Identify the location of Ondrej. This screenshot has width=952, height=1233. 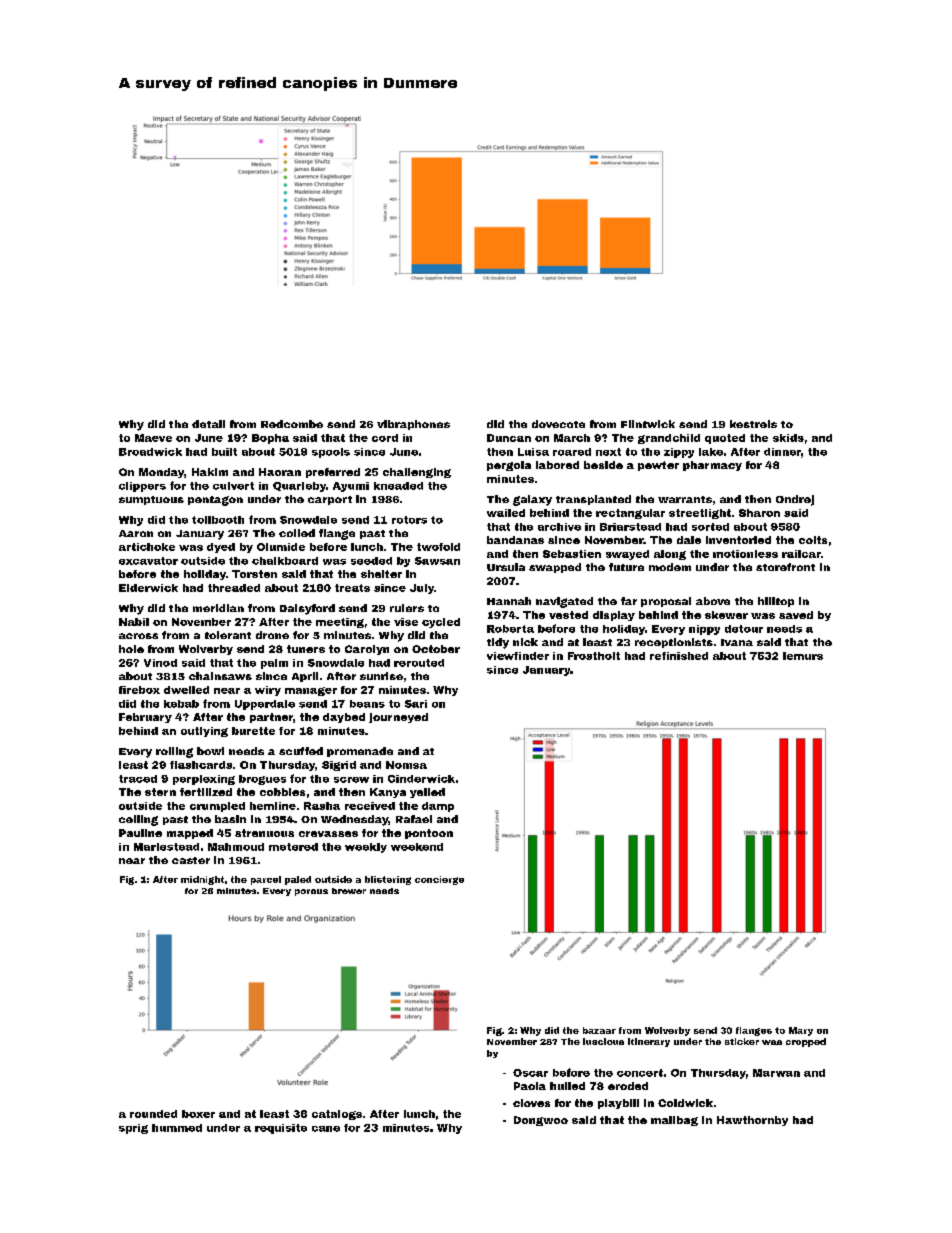
(795, 500).
